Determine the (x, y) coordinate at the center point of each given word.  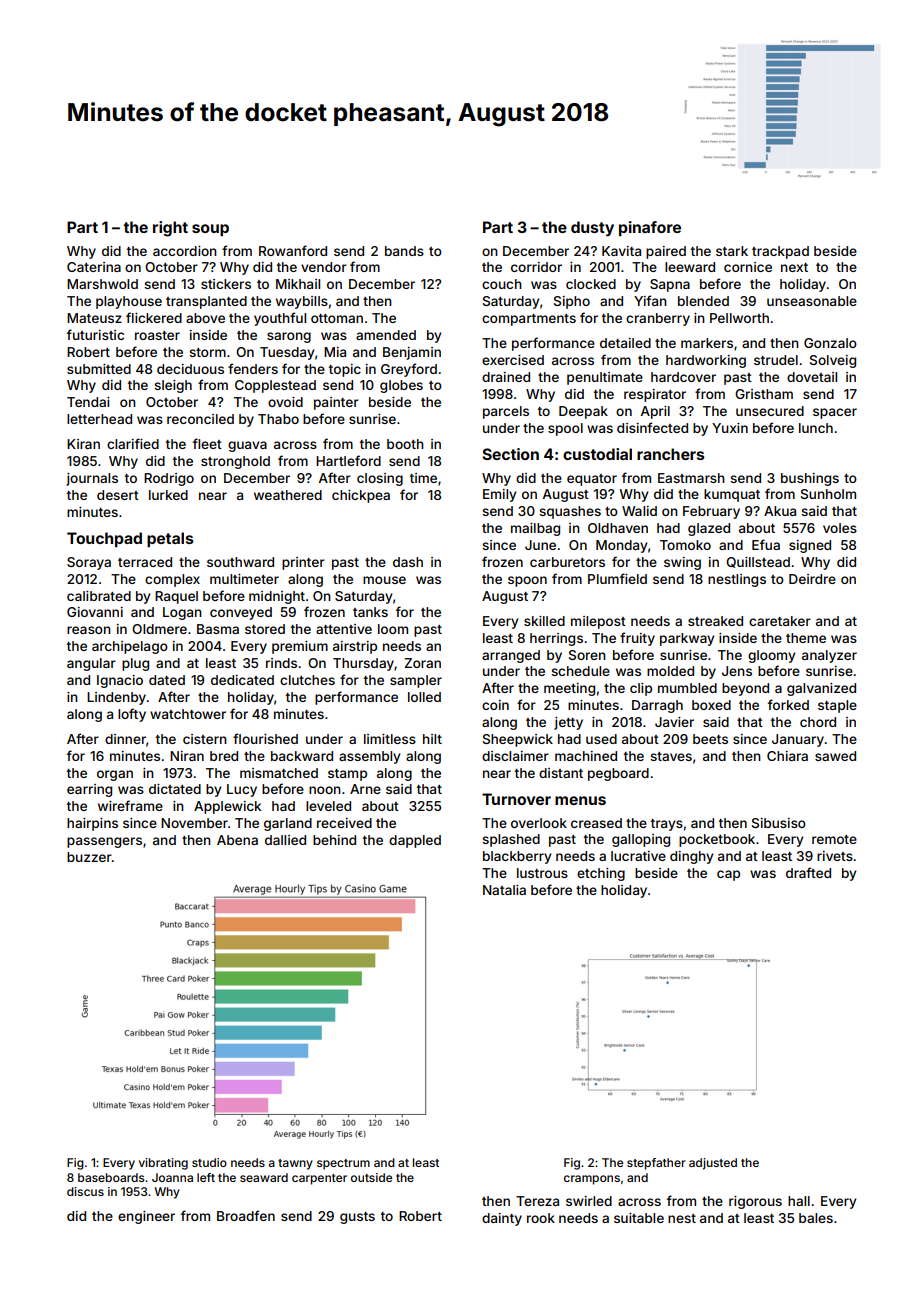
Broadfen (246, 1215)
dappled (415, 841)
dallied (285, 840)
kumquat (732, 495)
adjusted (713, 1164)
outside (371, 1177)
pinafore (650, 228)
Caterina (94, 267)
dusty (592, 229)
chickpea (361, 496)
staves (671, 756)
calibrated (99, 596)
